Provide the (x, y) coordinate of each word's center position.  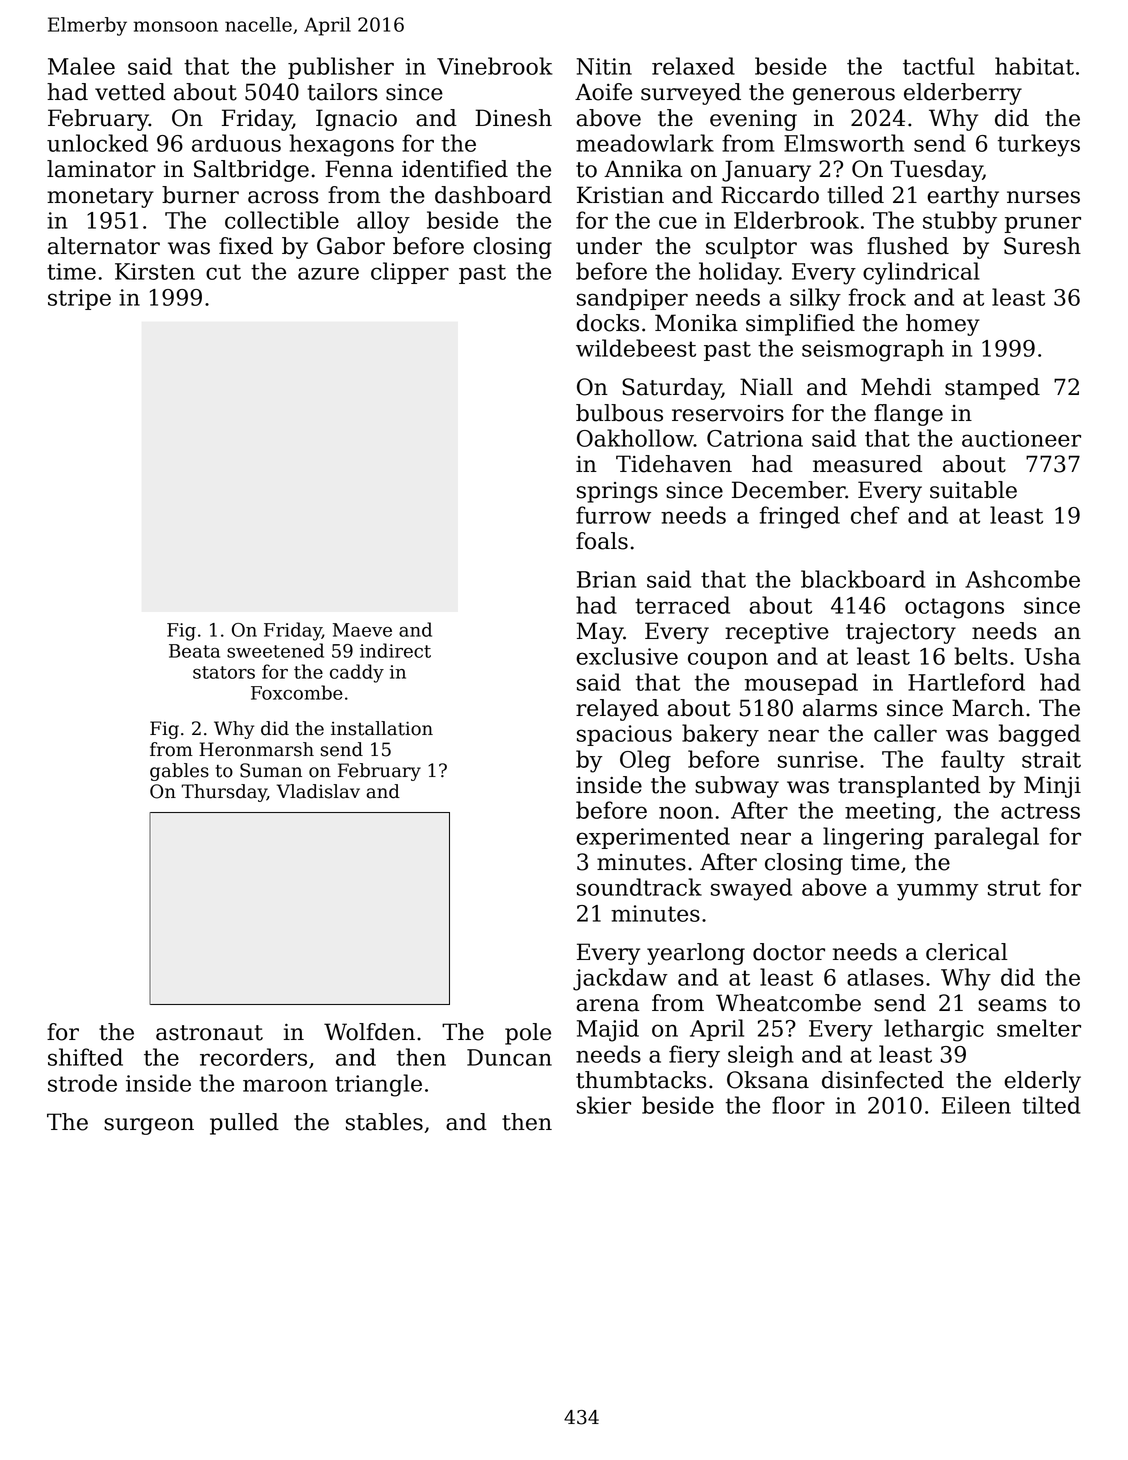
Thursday (224, 793)
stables (384, 1122)
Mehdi (896, 387)
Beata (194, 651)
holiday (739, 273)
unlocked (97, 143)
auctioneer (1021, 438)
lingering (873, 838)
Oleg (645, 761)
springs (617, 492)
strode (82, 1083)
